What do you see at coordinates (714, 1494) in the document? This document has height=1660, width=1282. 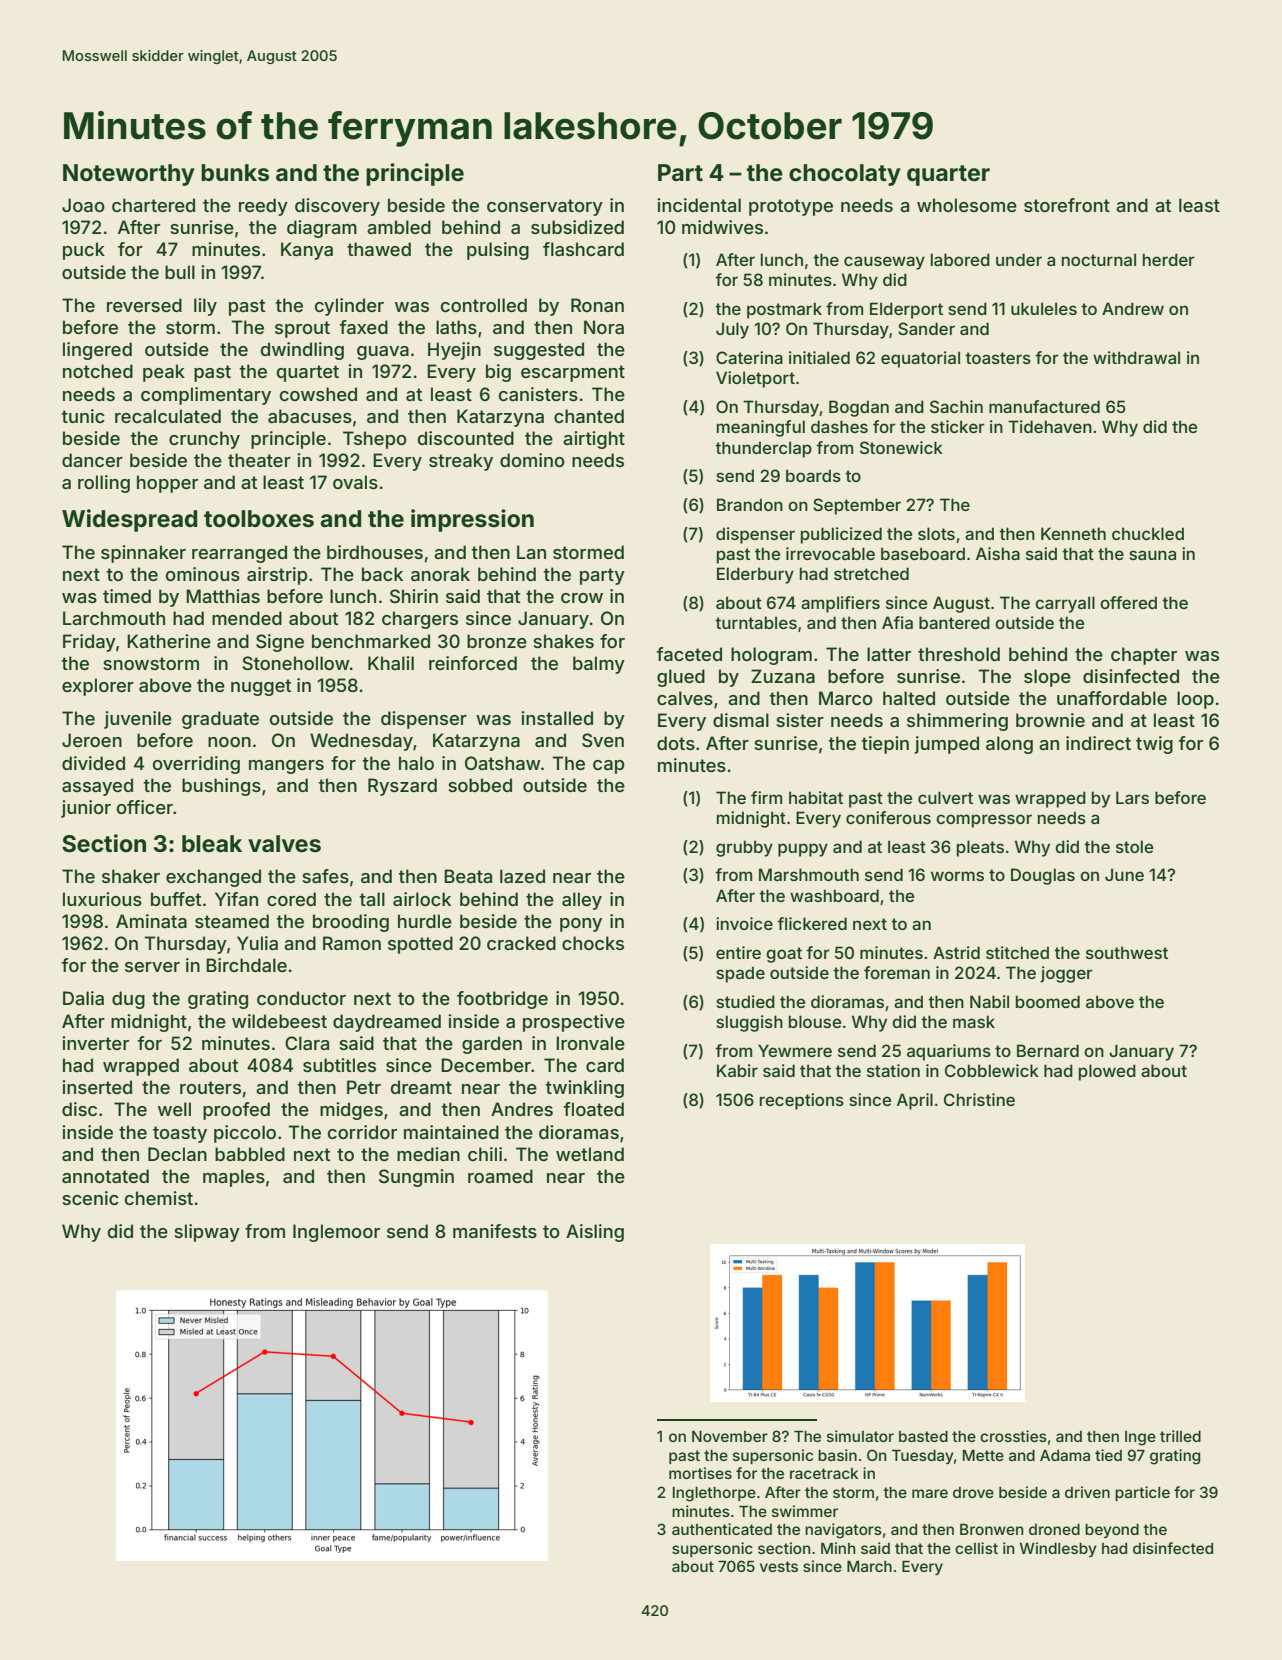 I see `Inglethorpe` at bounding box center [714, 1494].
